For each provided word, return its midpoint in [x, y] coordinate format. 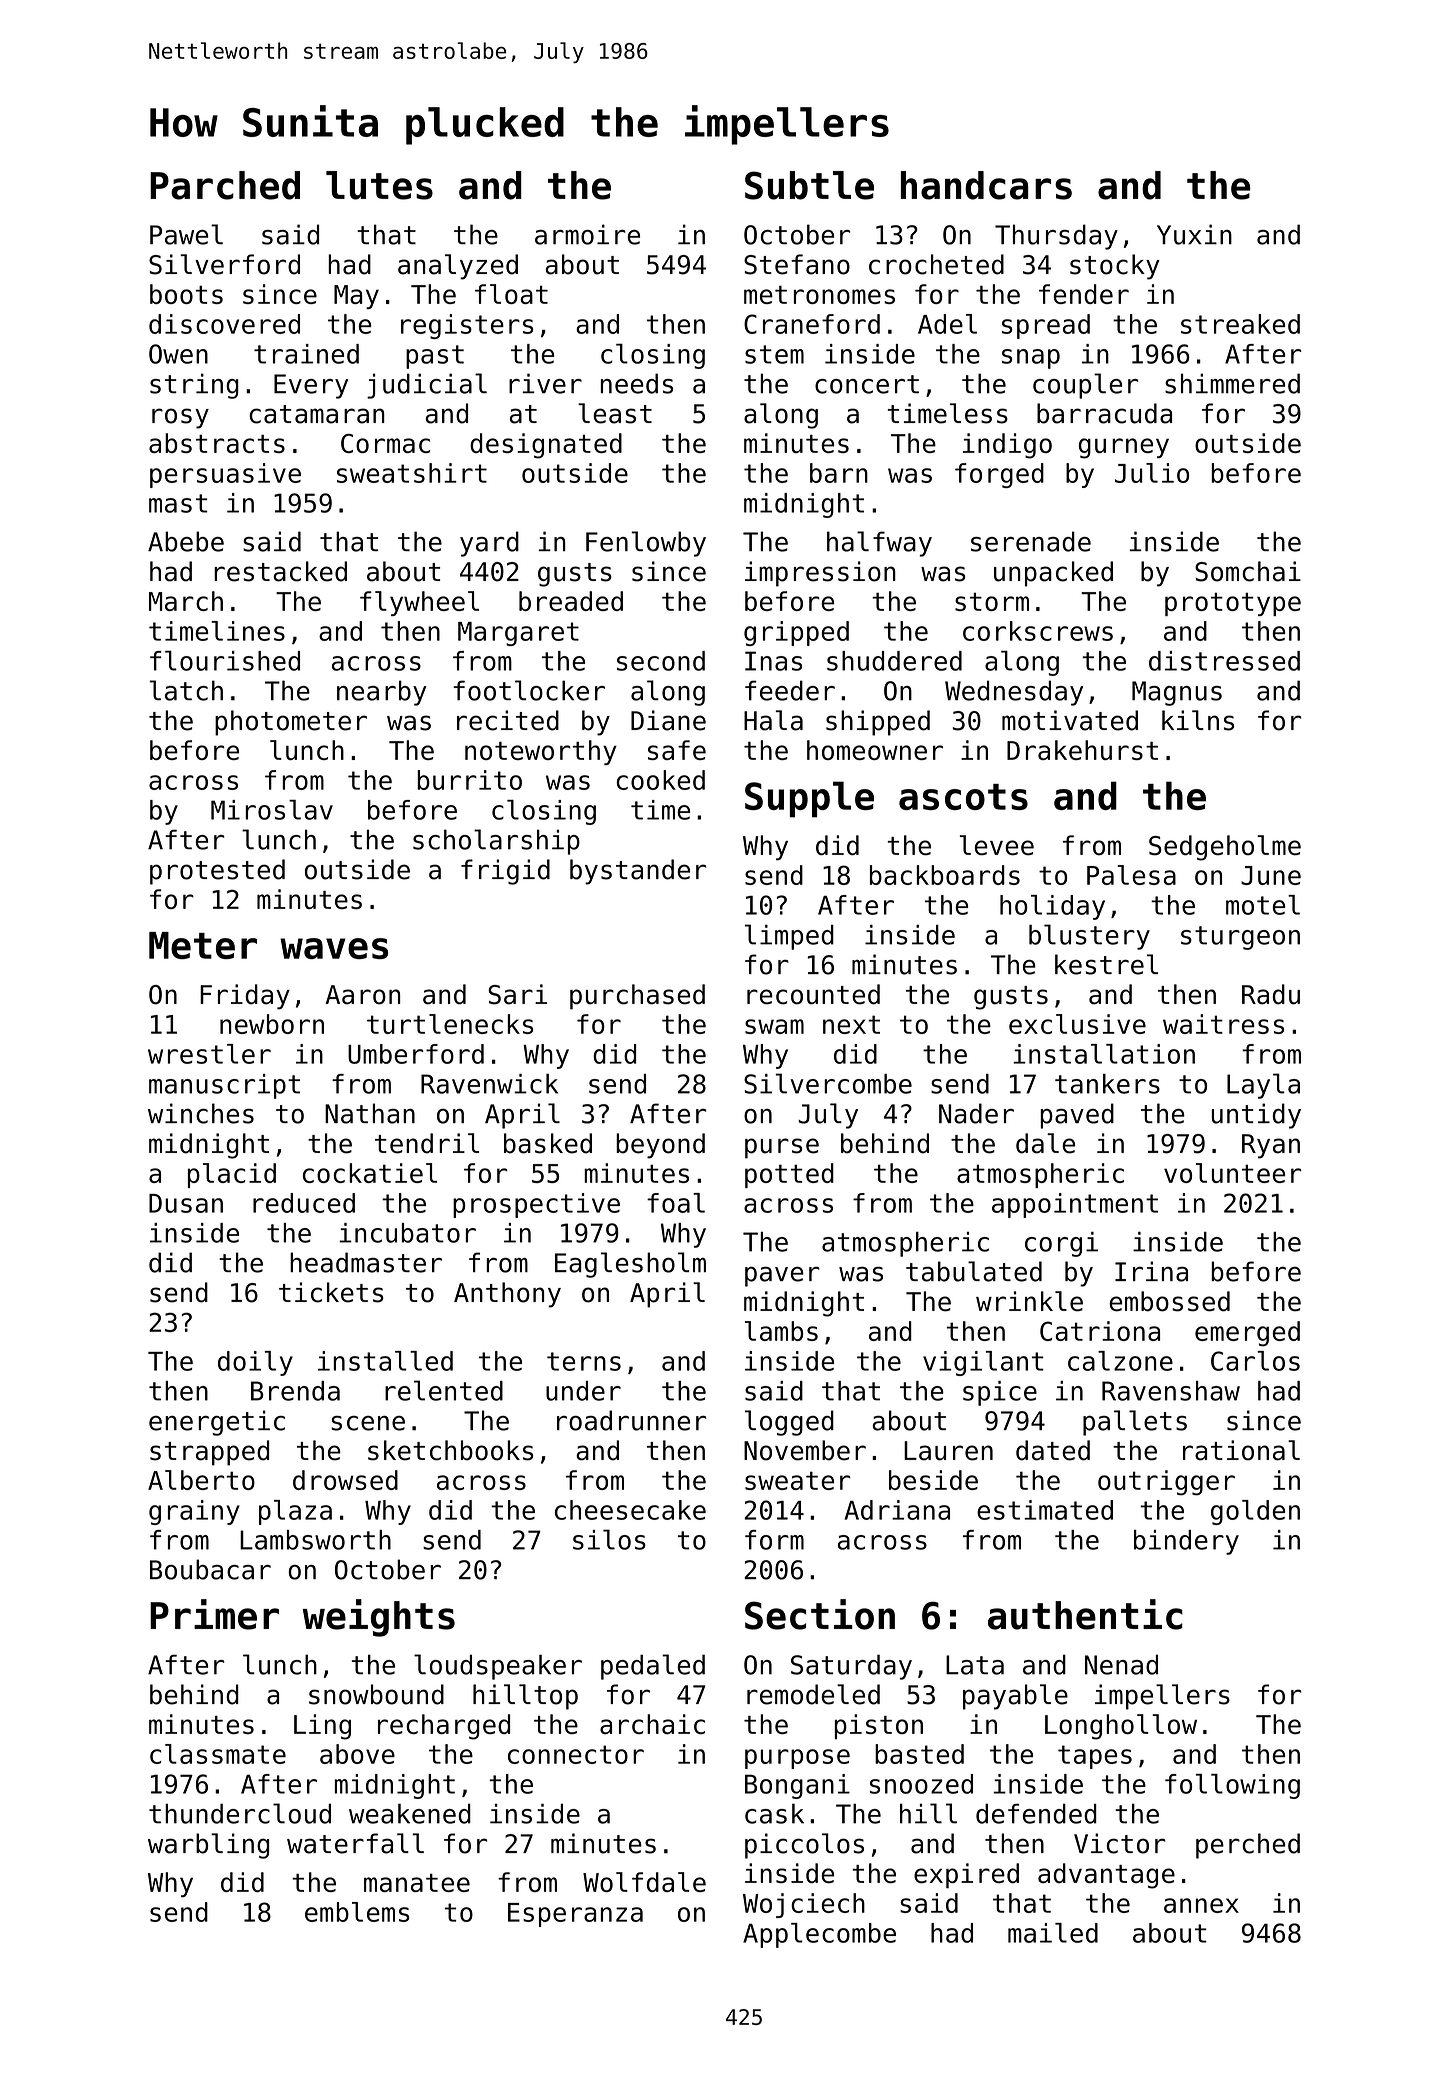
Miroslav [272, 810]
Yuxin [1194, 234]
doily [255, 1363]
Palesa [1131, 875]
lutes [379, 185]
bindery [1186, 1542]
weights [379, 1618]
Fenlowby [646, 544]
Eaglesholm [630, 1265]
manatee [417, 1883]
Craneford [812, 324]
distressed [1224, 661]
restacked [280, 571]
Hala [773, 720]
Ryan [1271, 1146]
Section [820, 1614]
